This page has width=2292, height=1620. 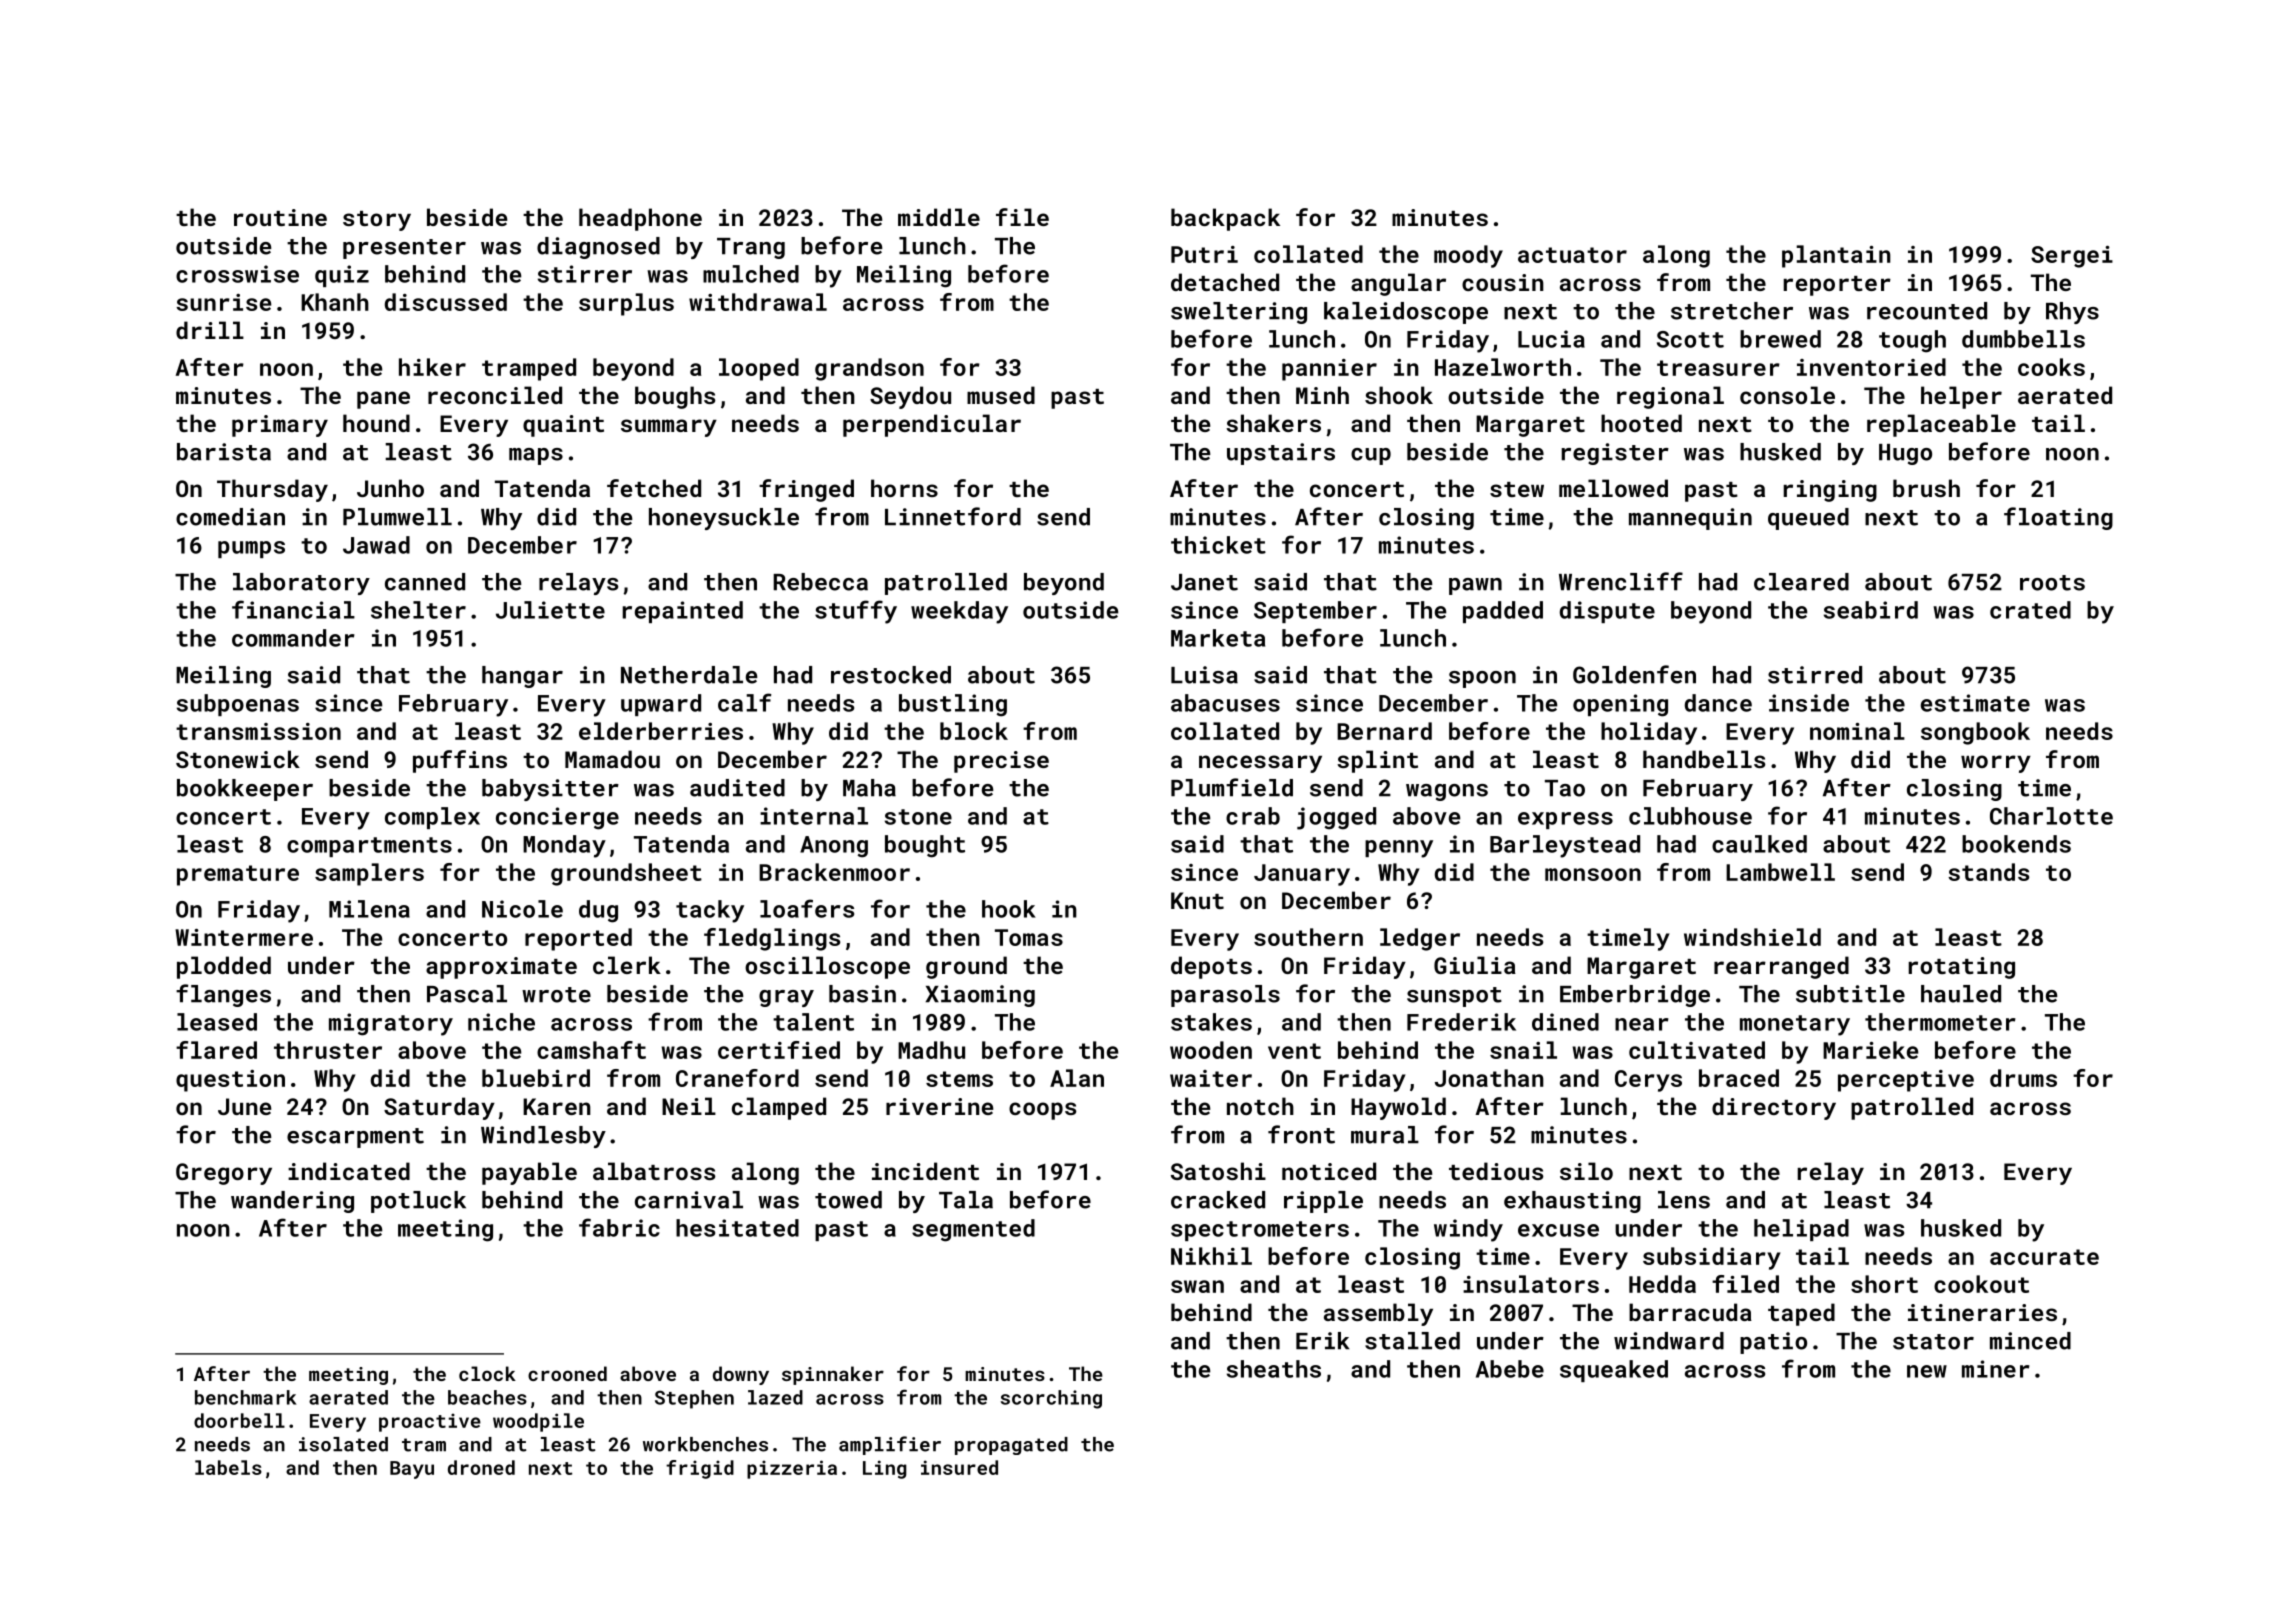 What do you see at coordinates (1961, 994) in the page?
I see `hauled` at bounding box center [1961, 994].
